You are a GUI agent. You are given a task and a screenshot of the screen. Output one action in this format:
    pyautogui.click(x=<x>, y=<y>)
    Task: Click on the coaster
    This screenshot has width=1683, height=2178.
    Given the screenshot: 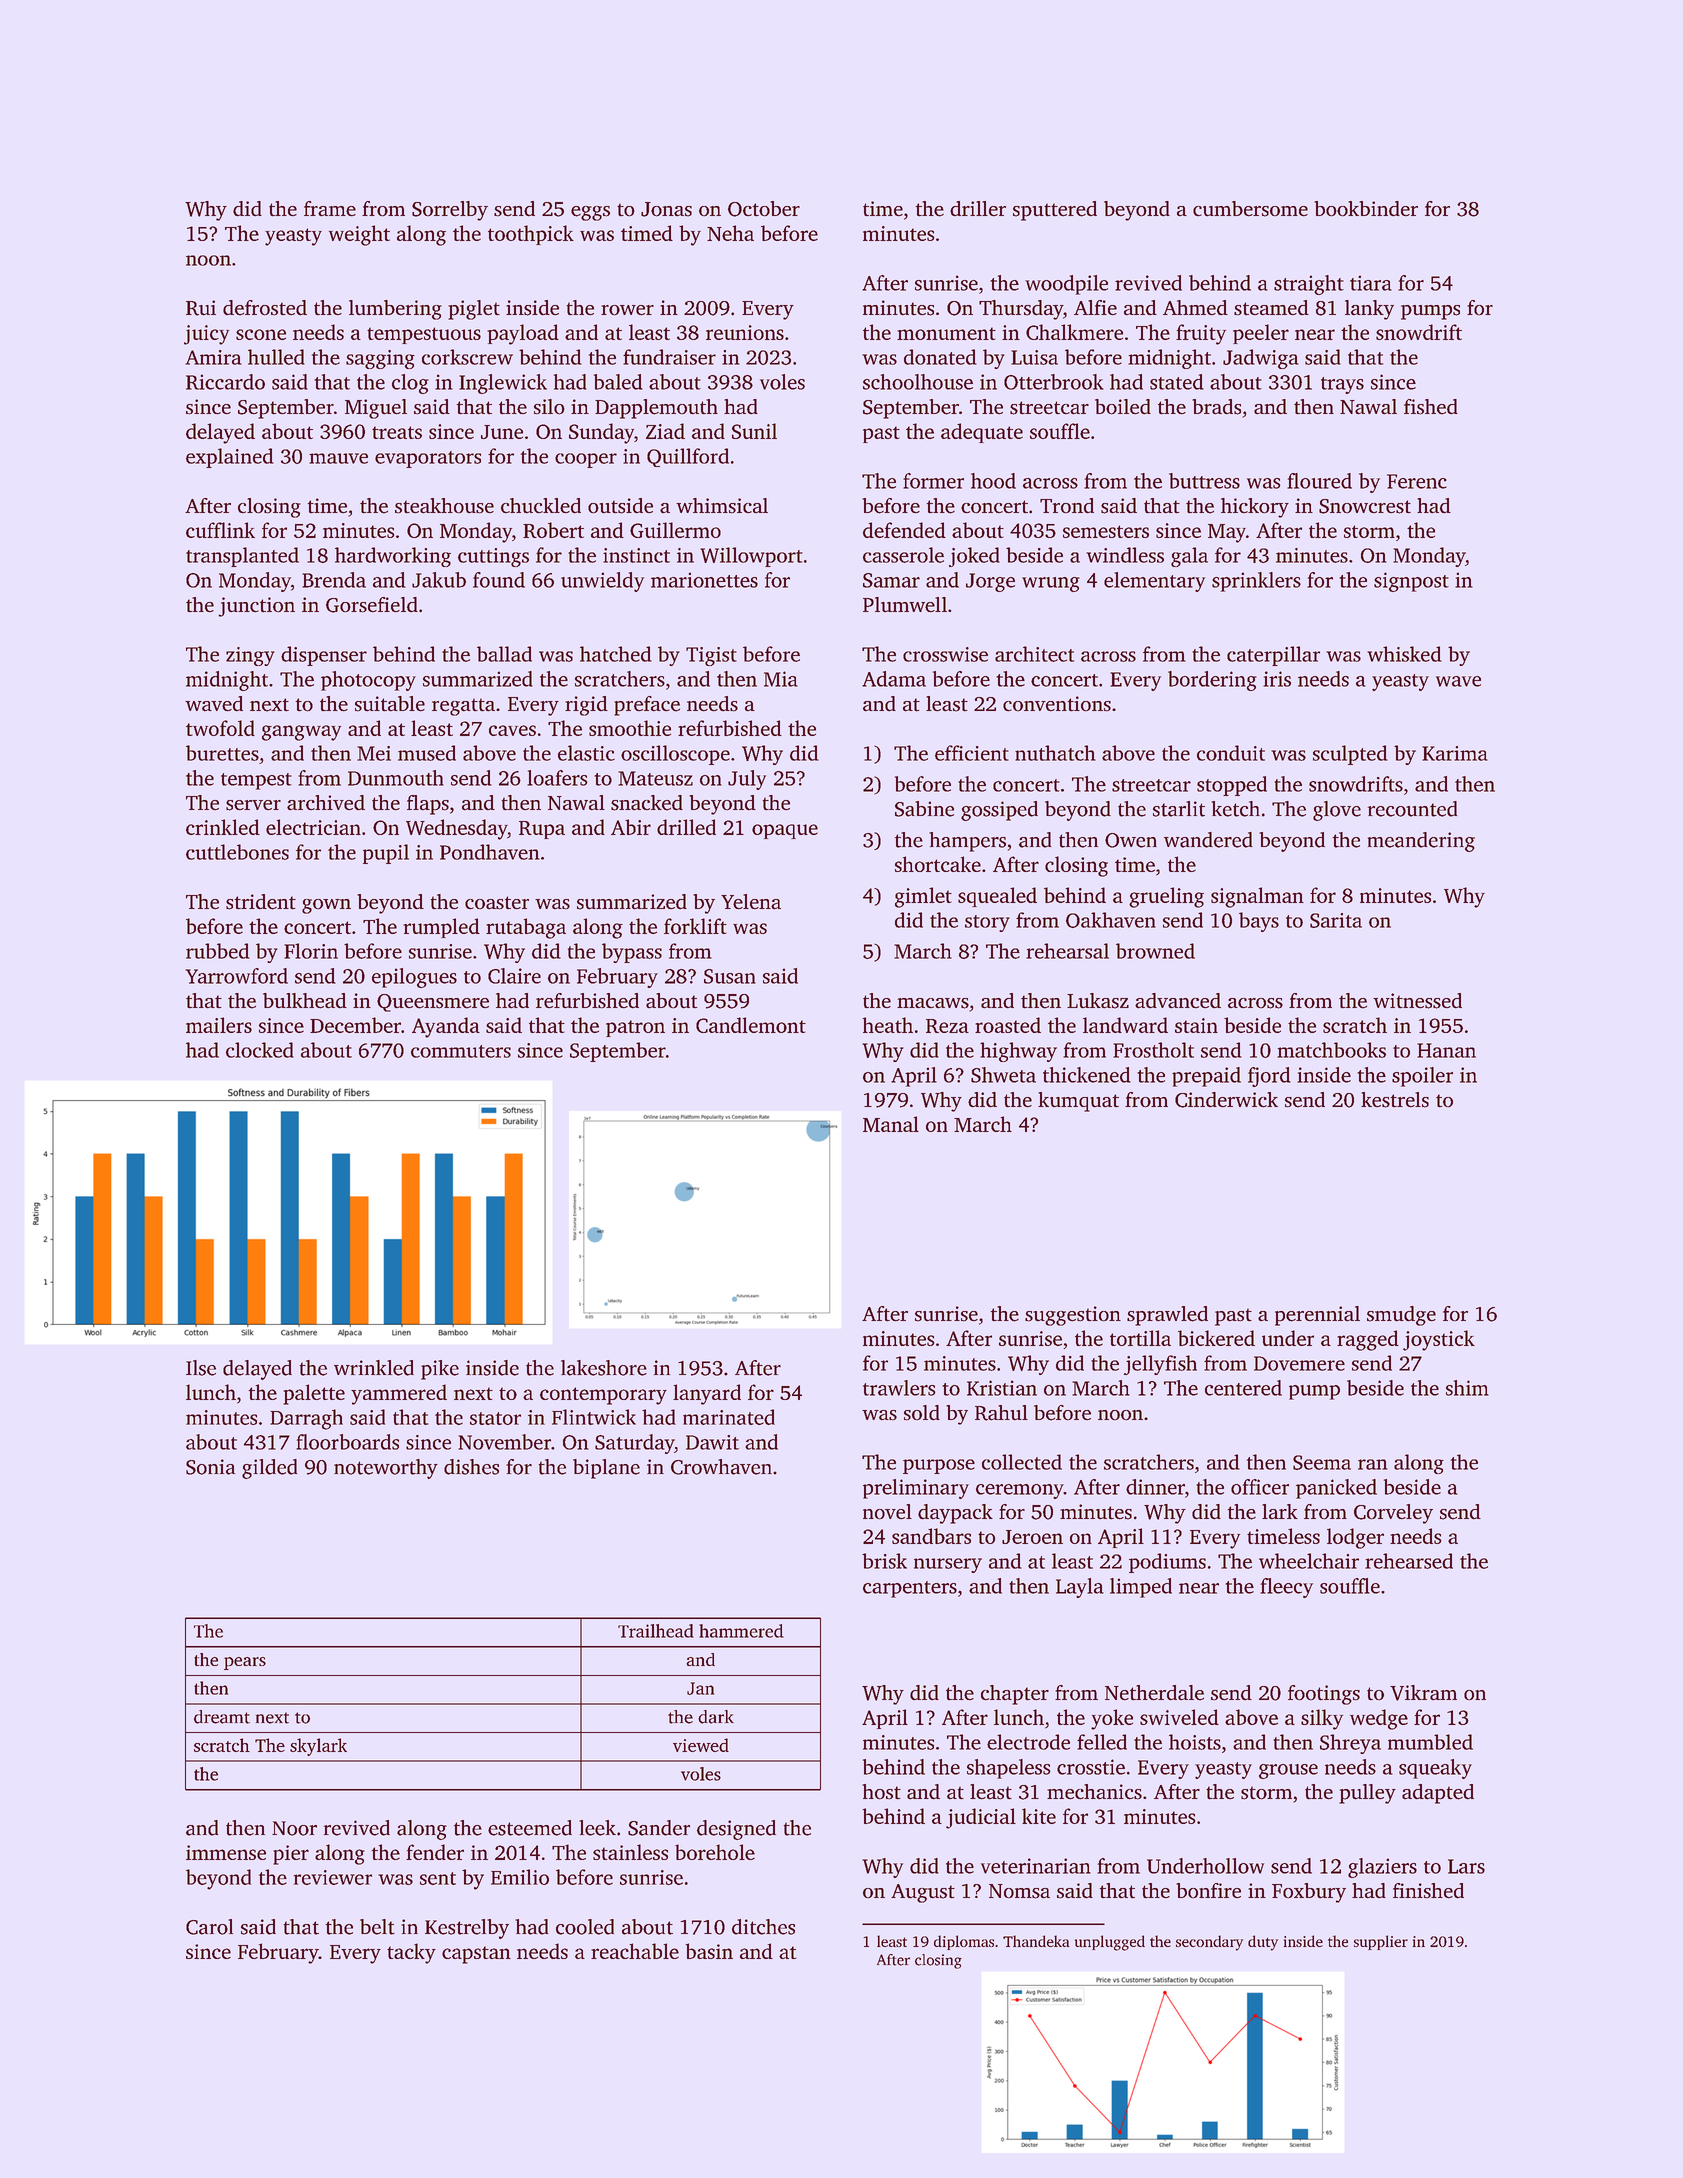 What is the action you would take?
    pyautogui.click(x=497, y=903)
